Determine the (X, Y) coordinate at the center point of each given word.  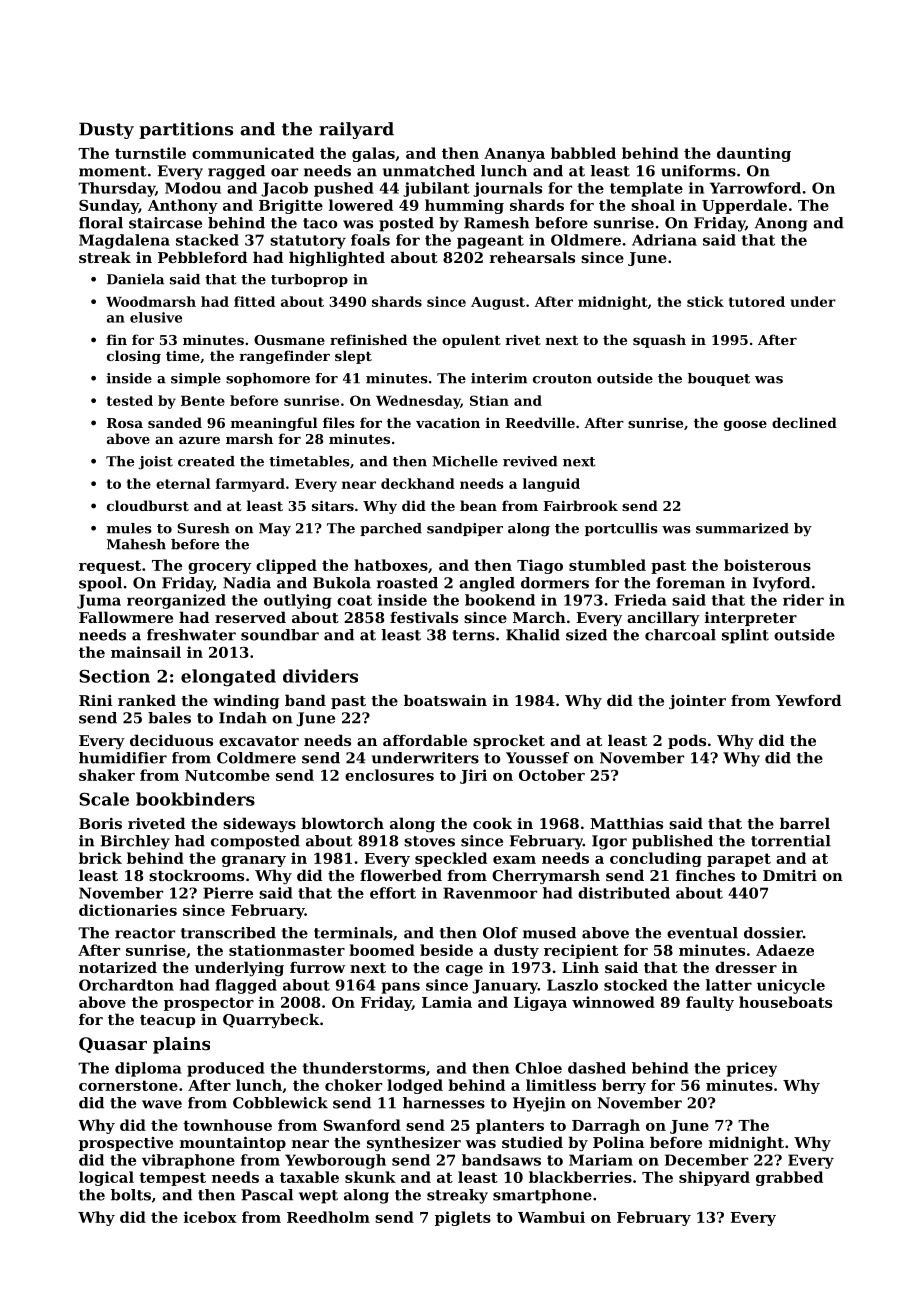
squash (659, 341)
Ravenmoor (490, 893)
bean (478, 505)
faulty (710, 1003)
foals (370, 240)
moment (113, 171)
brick (100, 858)
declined (804, 422)
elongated (228, 678)
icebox (210, 1217)
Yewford (808, 700)
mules (129, 528)
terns (473, 635)
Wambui (551, 1217)
